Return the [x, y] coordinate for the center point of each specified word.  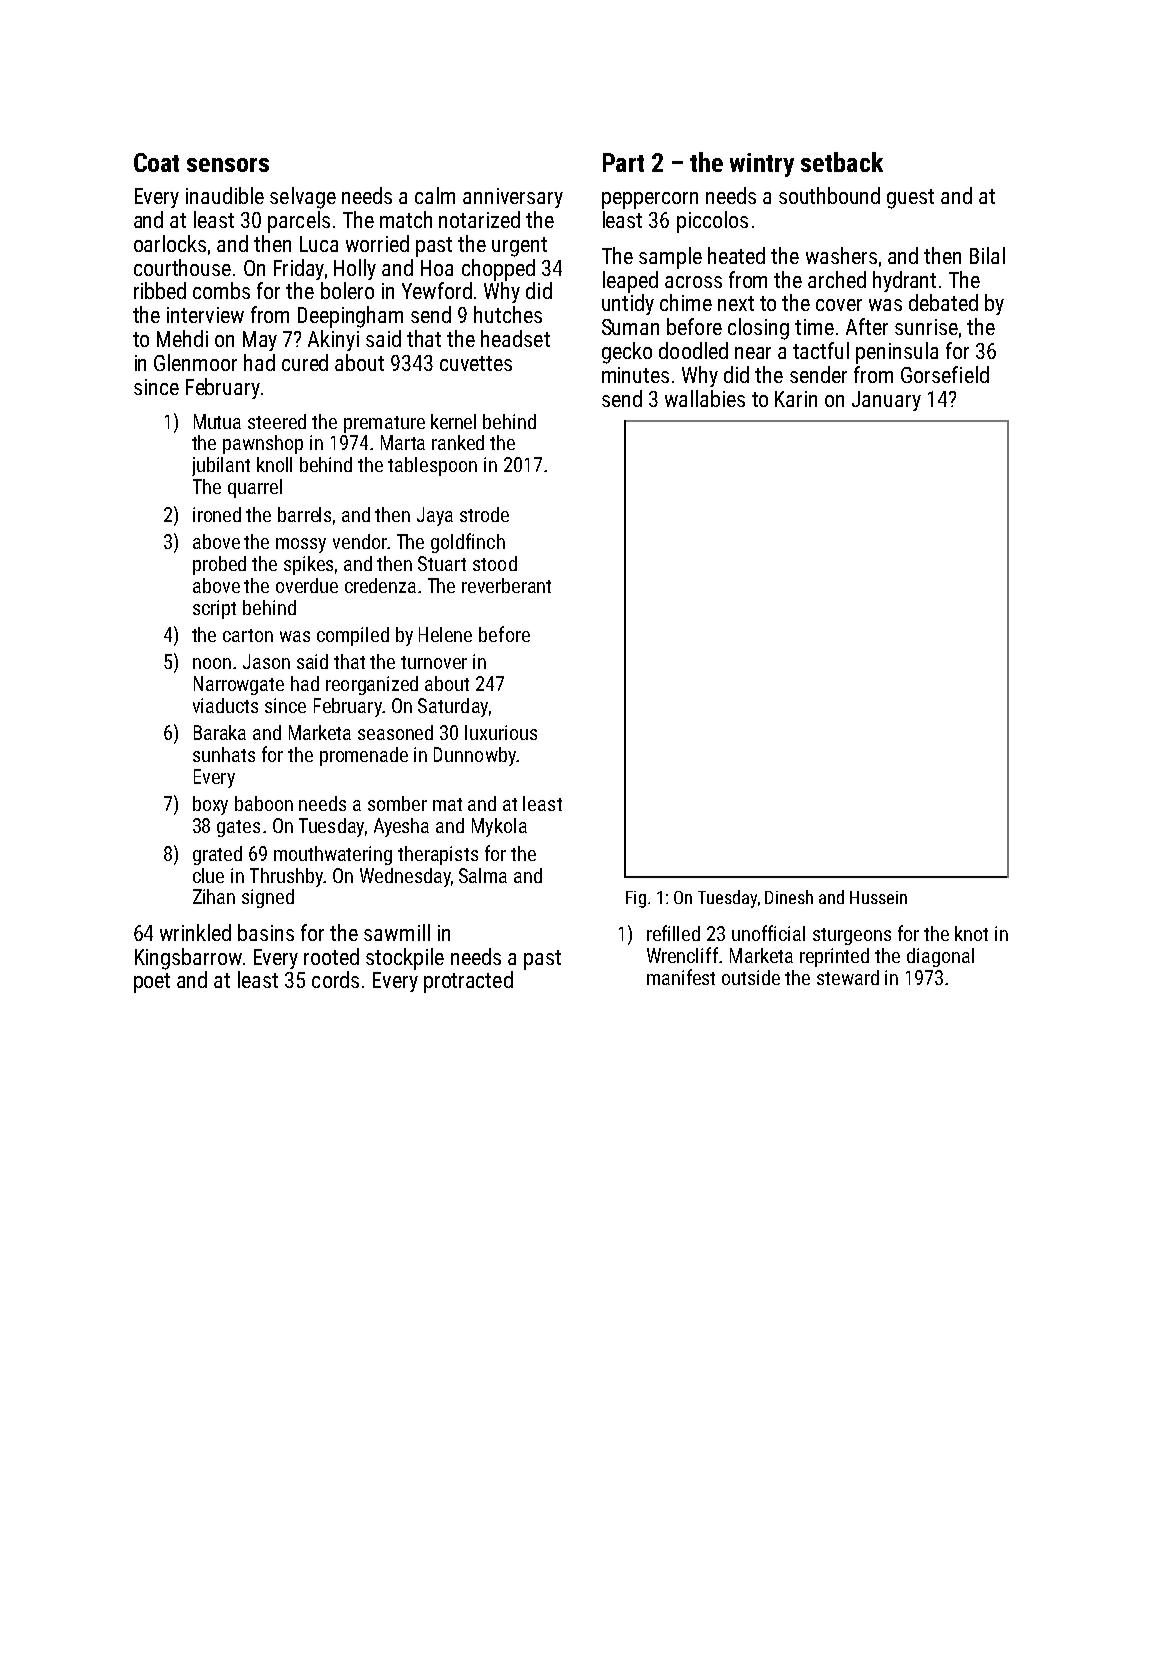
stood [495, 563]
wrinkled [195, 932]
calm [435, 195]
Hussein [878, 897]
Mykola [499, 827]
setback [842, 162]
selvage [303, 198]
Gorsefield [945, 374]
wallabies [705, 398]
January [886, 401]
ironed [217, 514]
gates [238, 828]
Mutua [217, 421]
